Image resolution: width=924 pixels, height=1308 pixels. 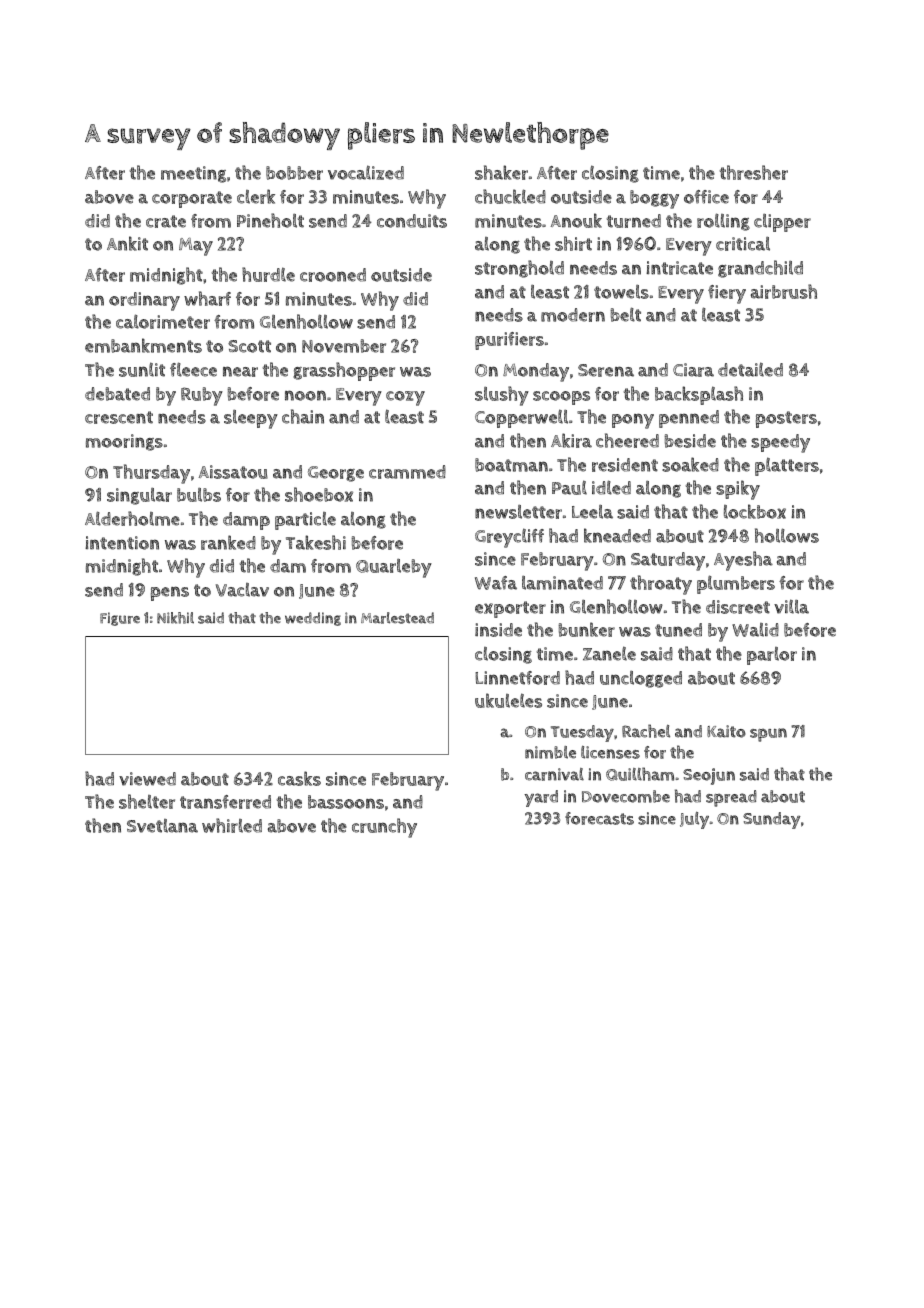 I want to click on crammed, so click(x=407, y=472).
